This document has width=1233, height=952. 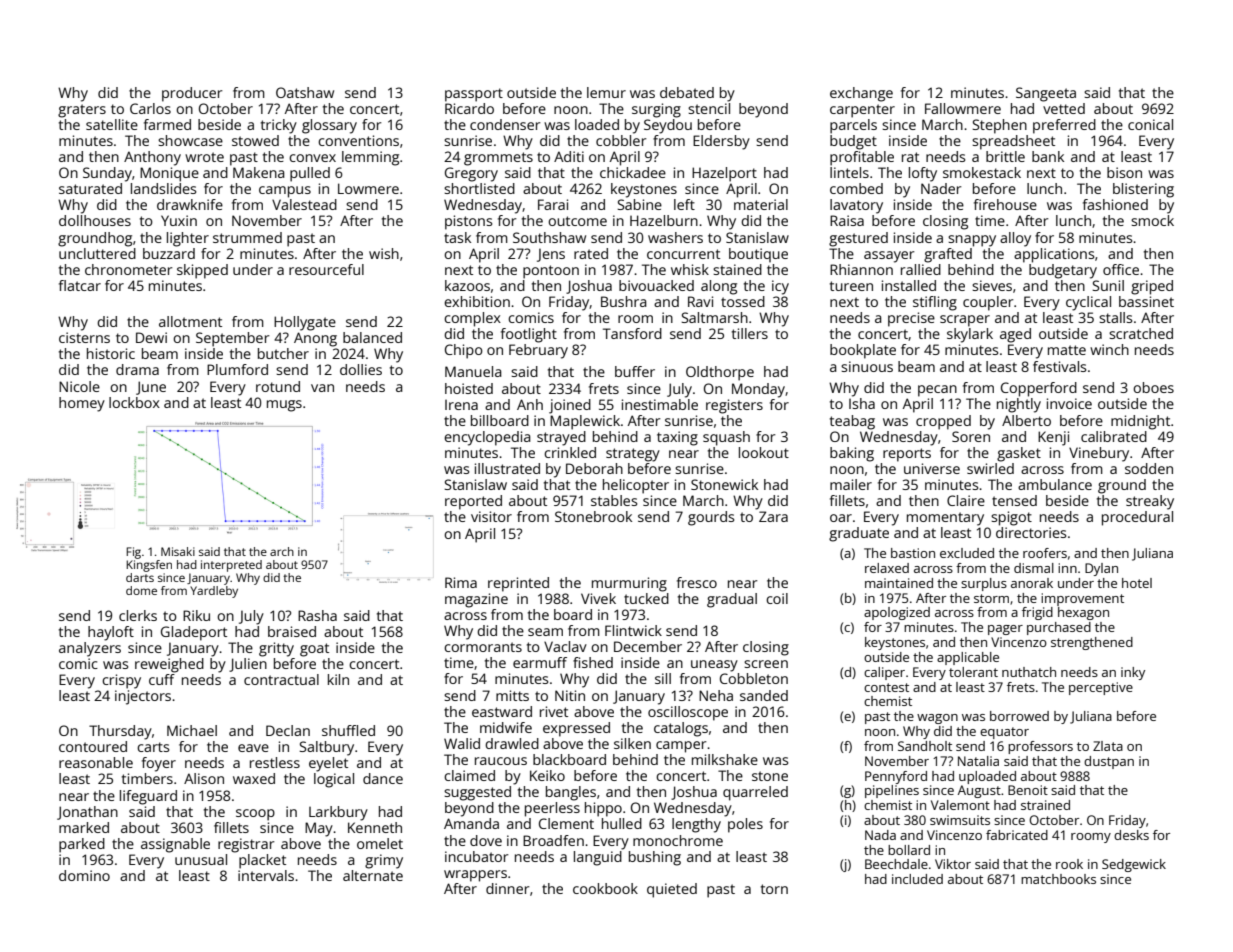 I want to click on pontoon, so click(x=551, y=272).
